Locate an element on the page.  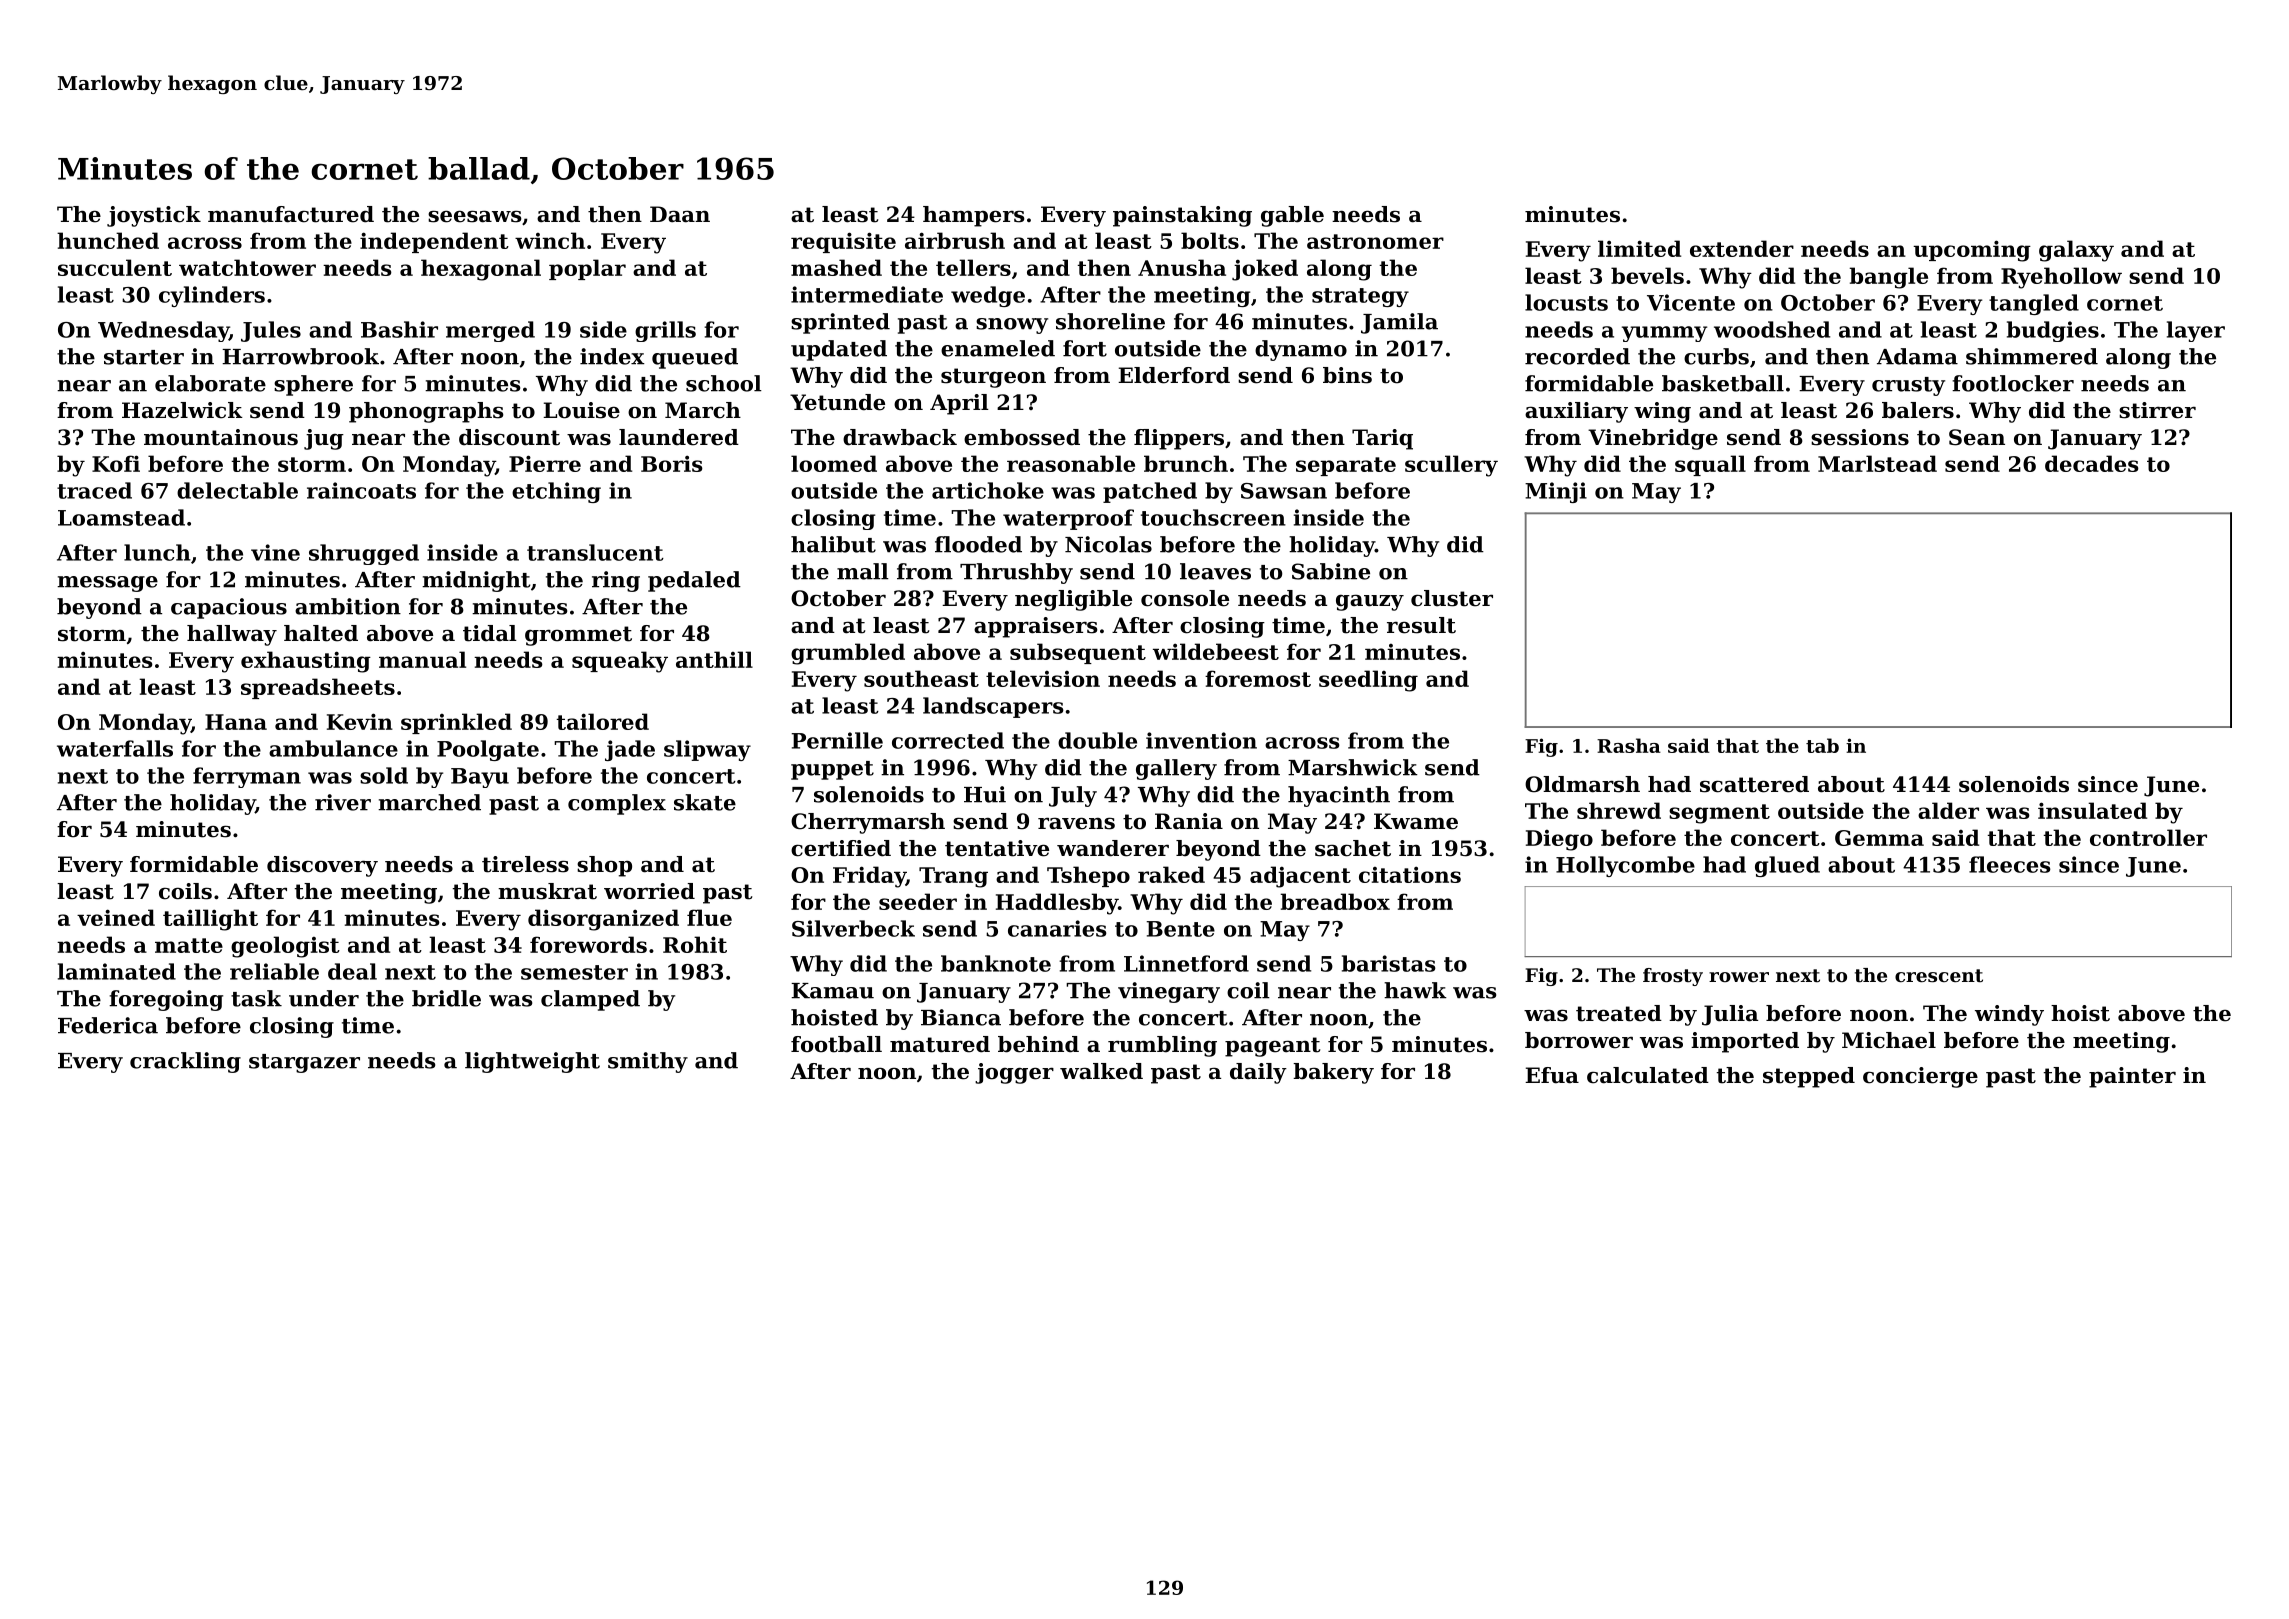
decades is located at coordinates (2092, 463).
